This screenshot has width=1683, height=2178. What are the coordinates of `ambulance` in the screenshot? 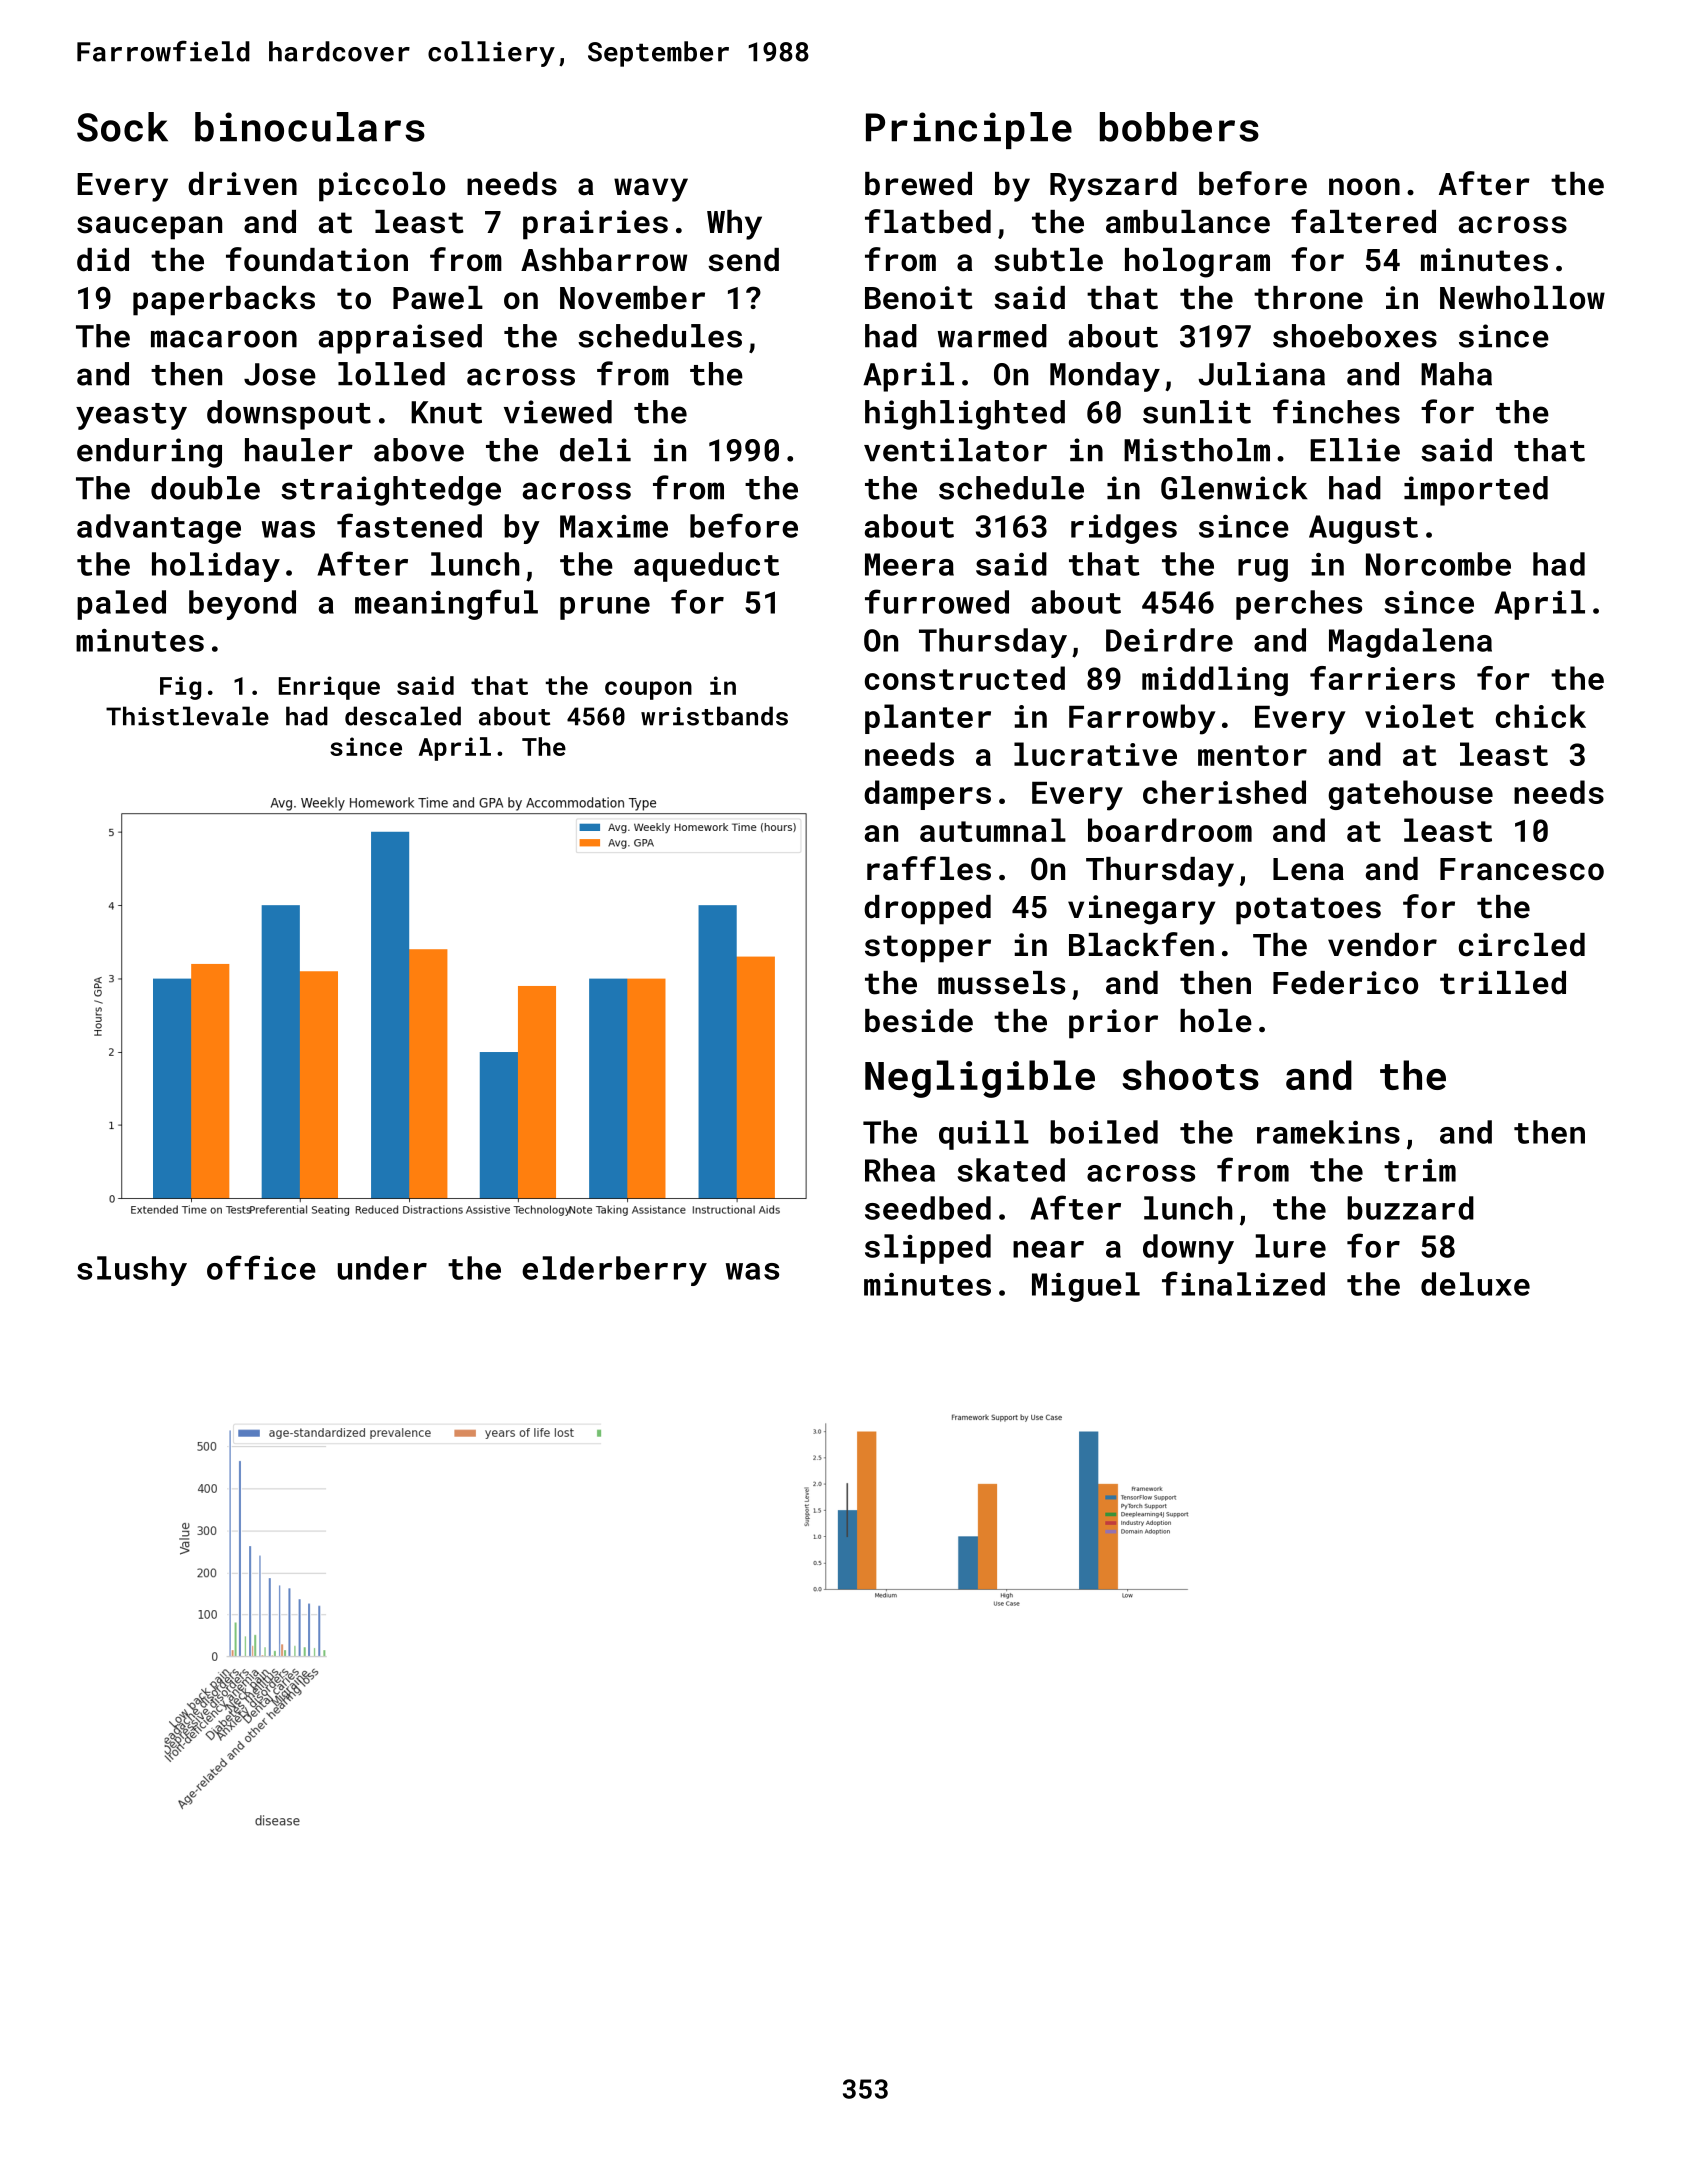 It's located at (1188, 222).
